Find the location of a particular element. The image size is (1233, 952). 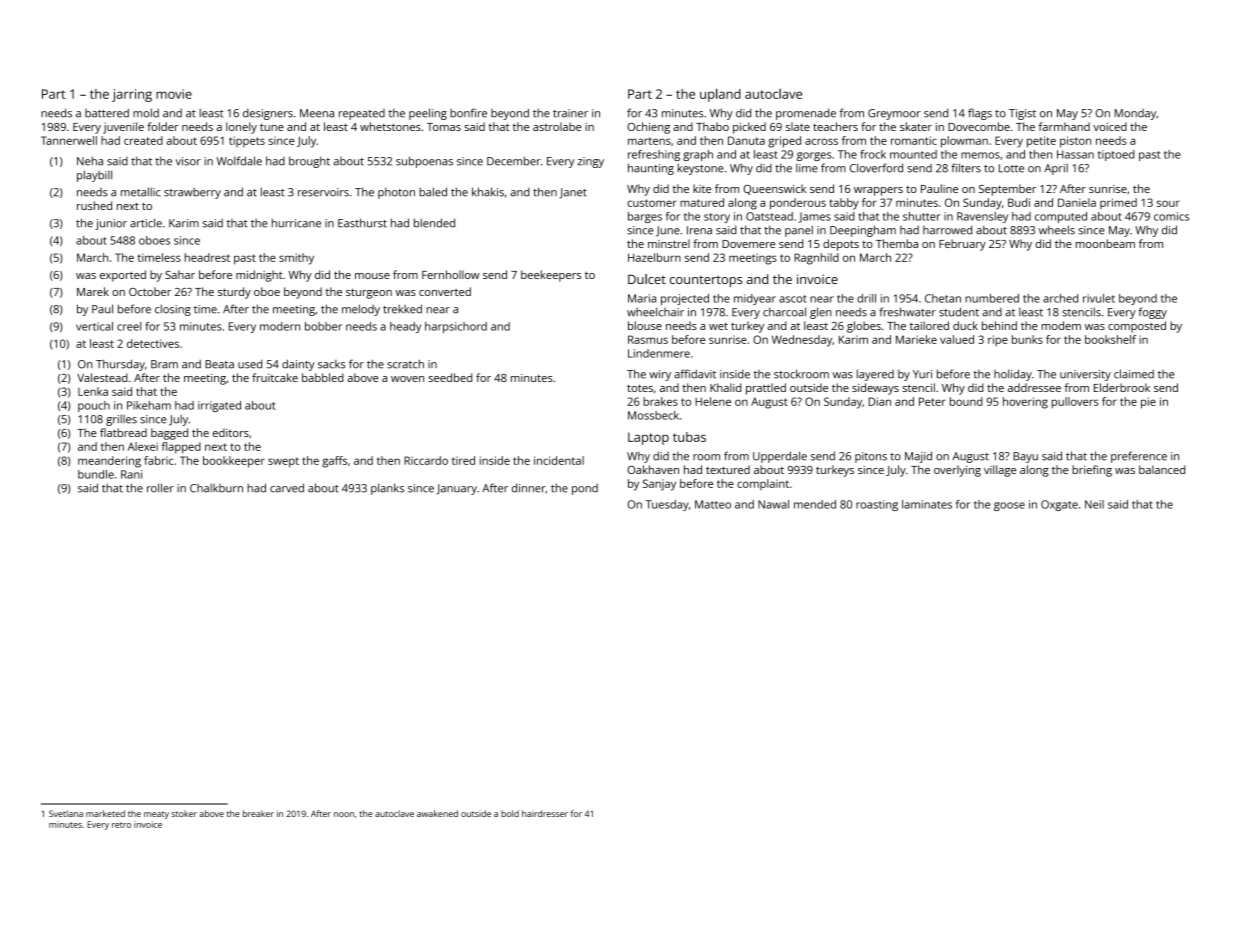

Nawal is located at coordinates (773, 504).
